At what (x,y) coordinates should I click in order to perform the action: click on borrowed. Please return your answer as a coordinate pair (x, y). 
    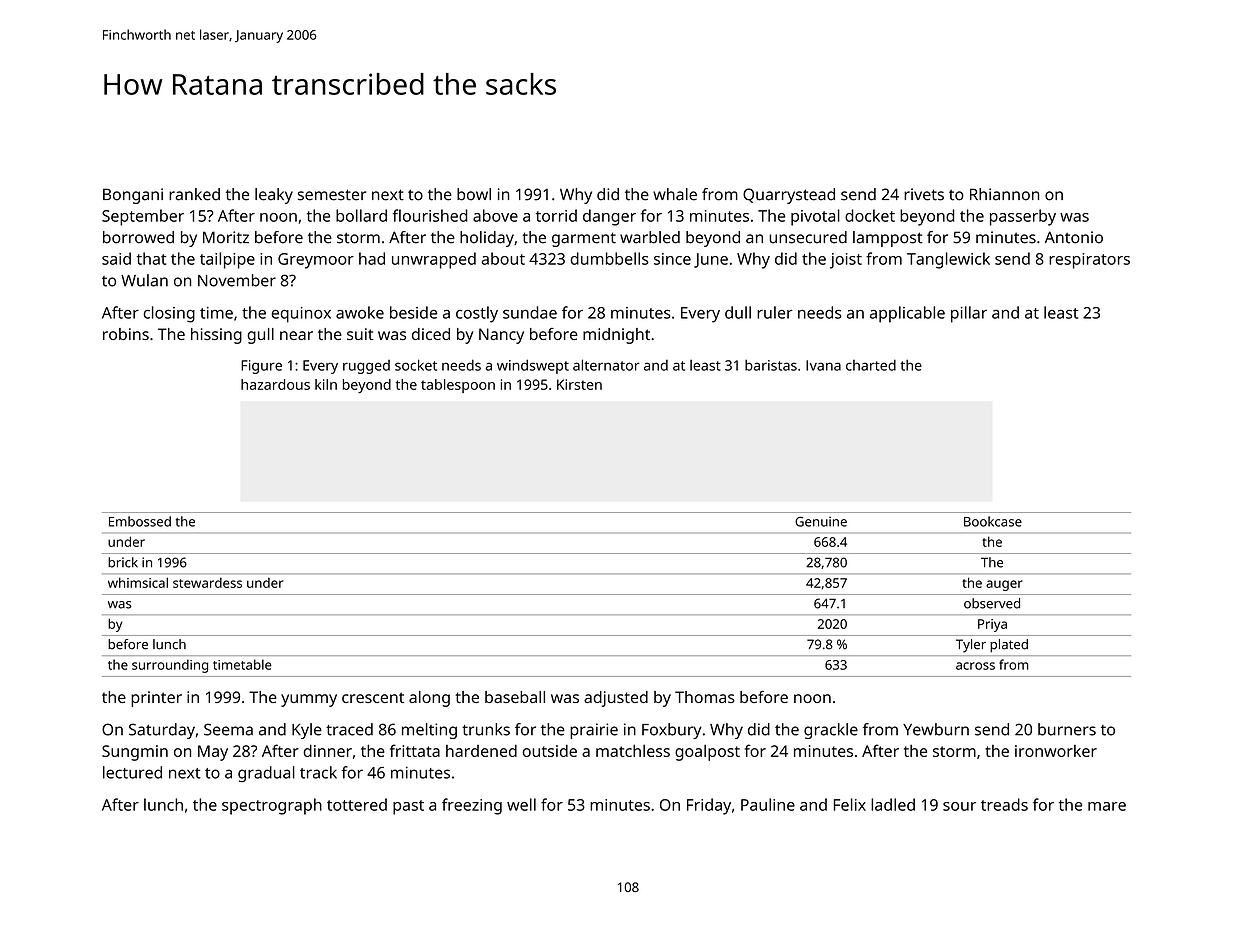
    Looking at the image, I should click on (138, 237).
